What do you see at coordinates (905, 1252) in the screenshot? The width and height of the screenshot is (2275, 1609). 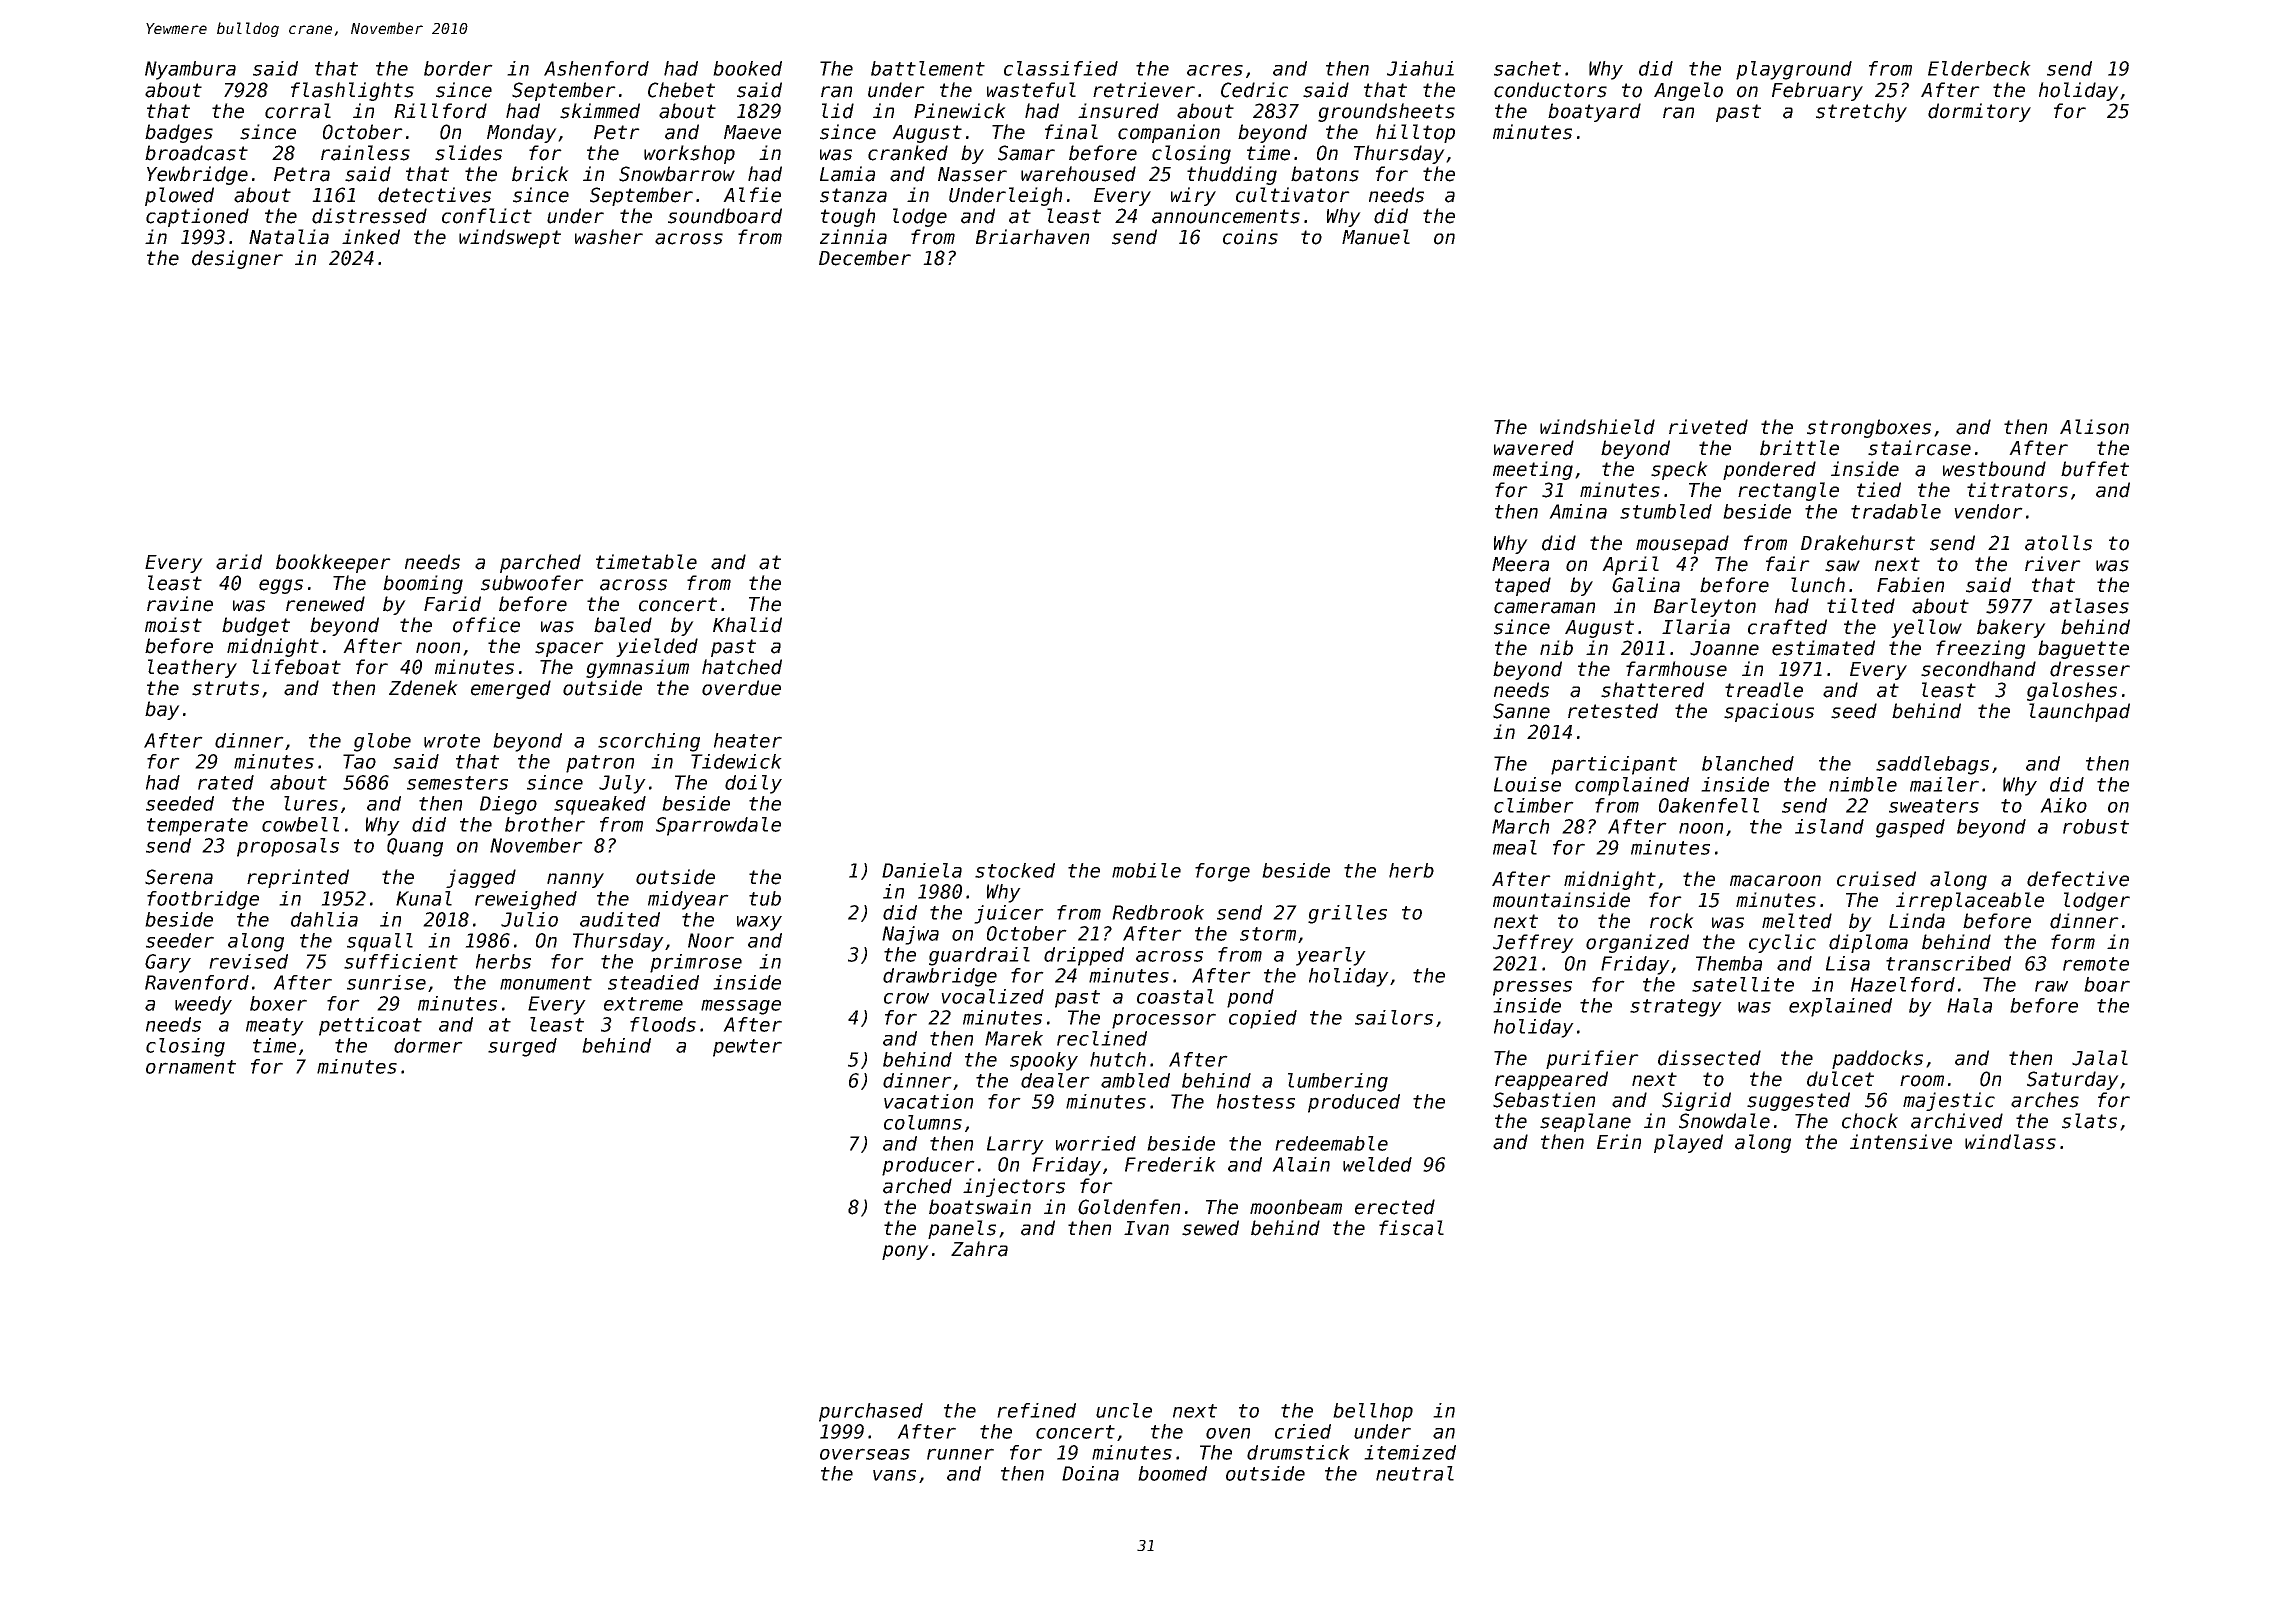 I see `pony` at bounding box center [905, 1252].
